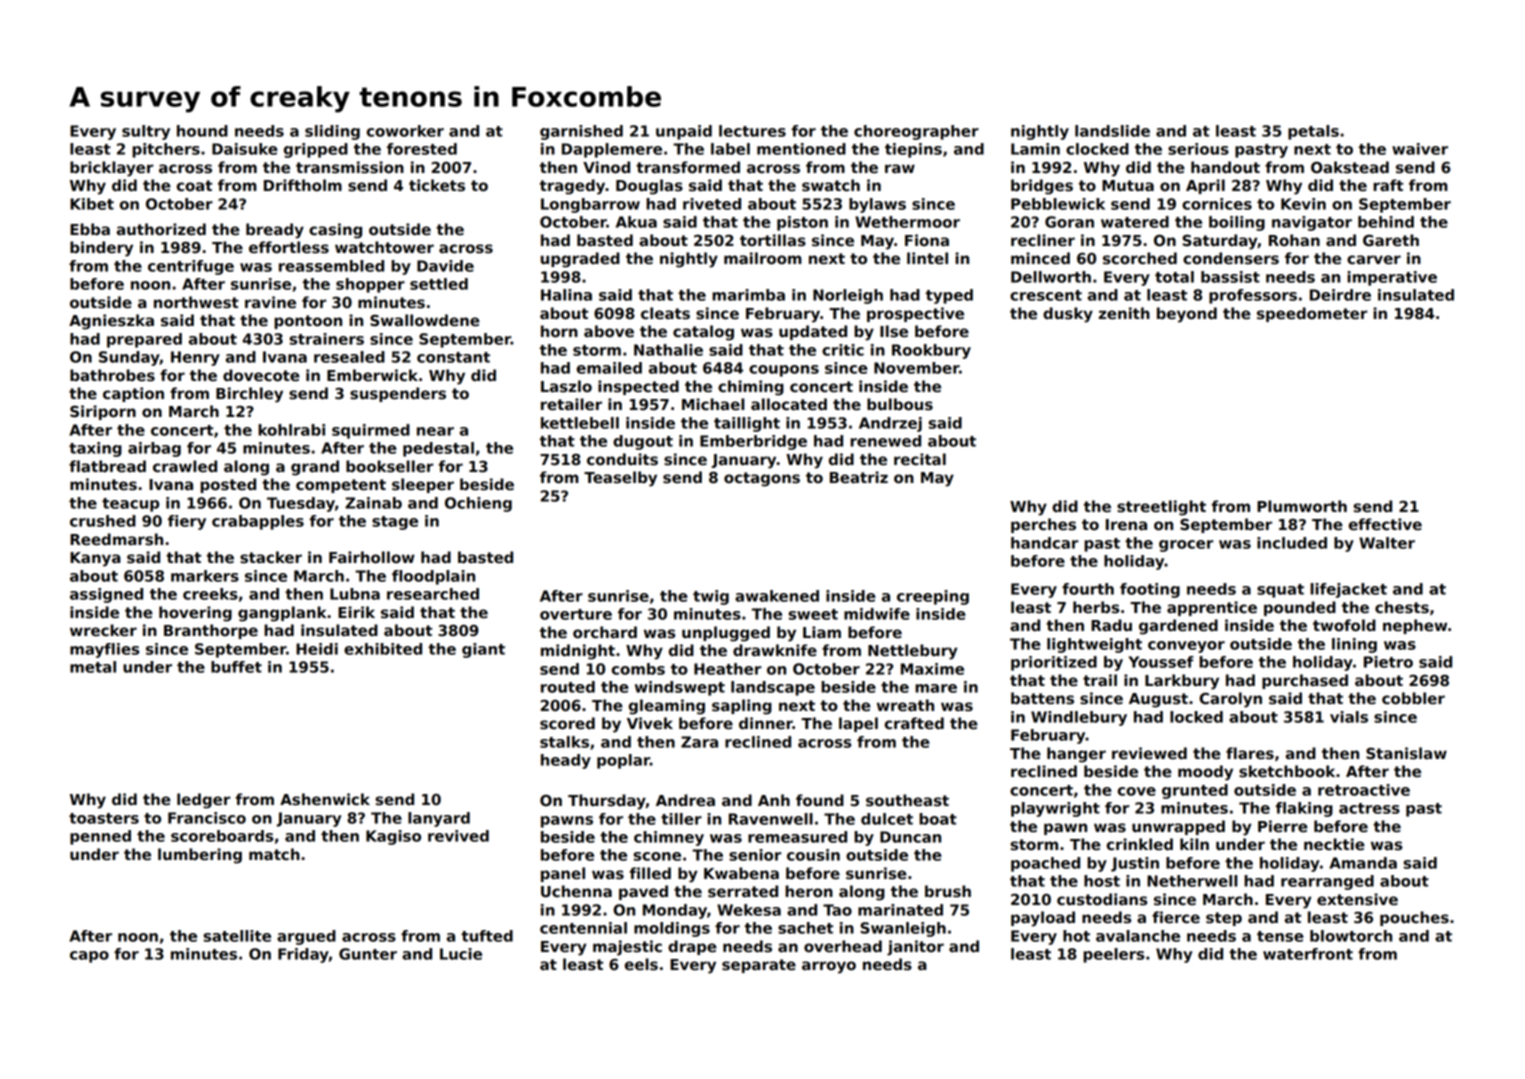 The height and width of the document is (1079, 1525). Describe the element at coordinates (161, 229) in the document. I see `authorized` at that location.
